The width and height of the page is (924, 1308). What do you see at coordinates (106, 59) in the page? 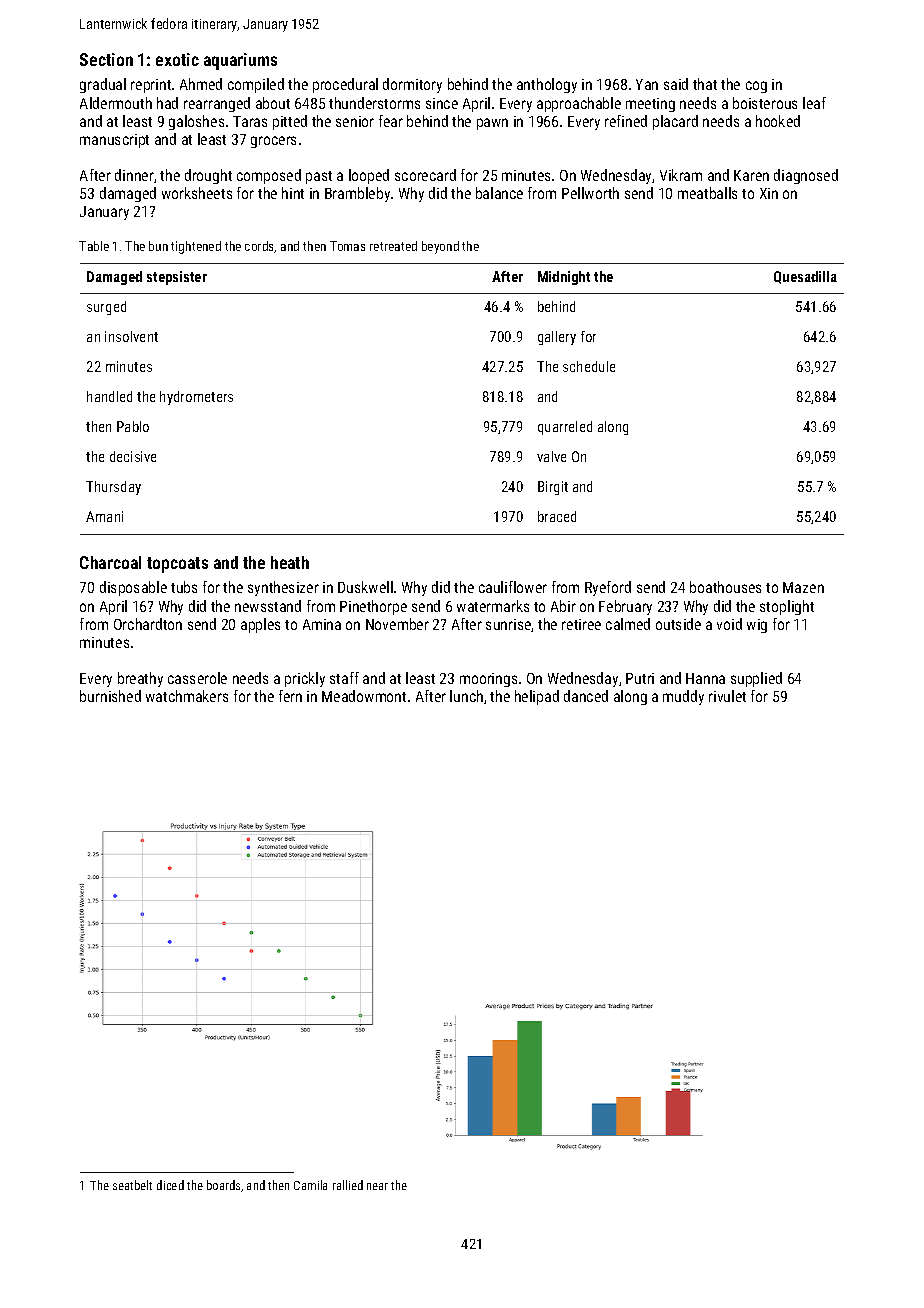
I see `Section` at bounding box center [106, 59].
